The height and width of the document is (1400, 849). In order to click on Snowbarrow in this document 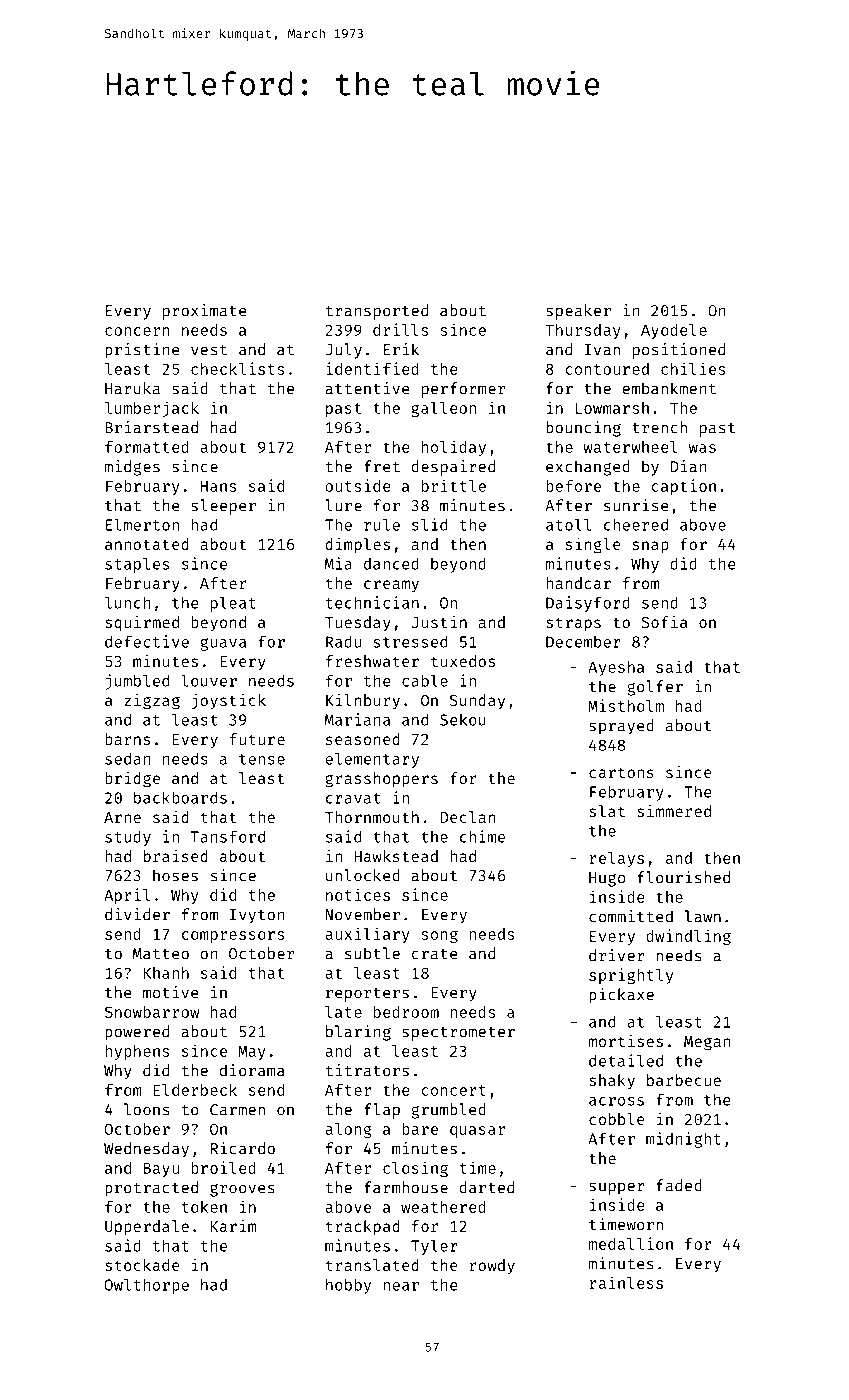, I will do `click(152, 1012)`.
